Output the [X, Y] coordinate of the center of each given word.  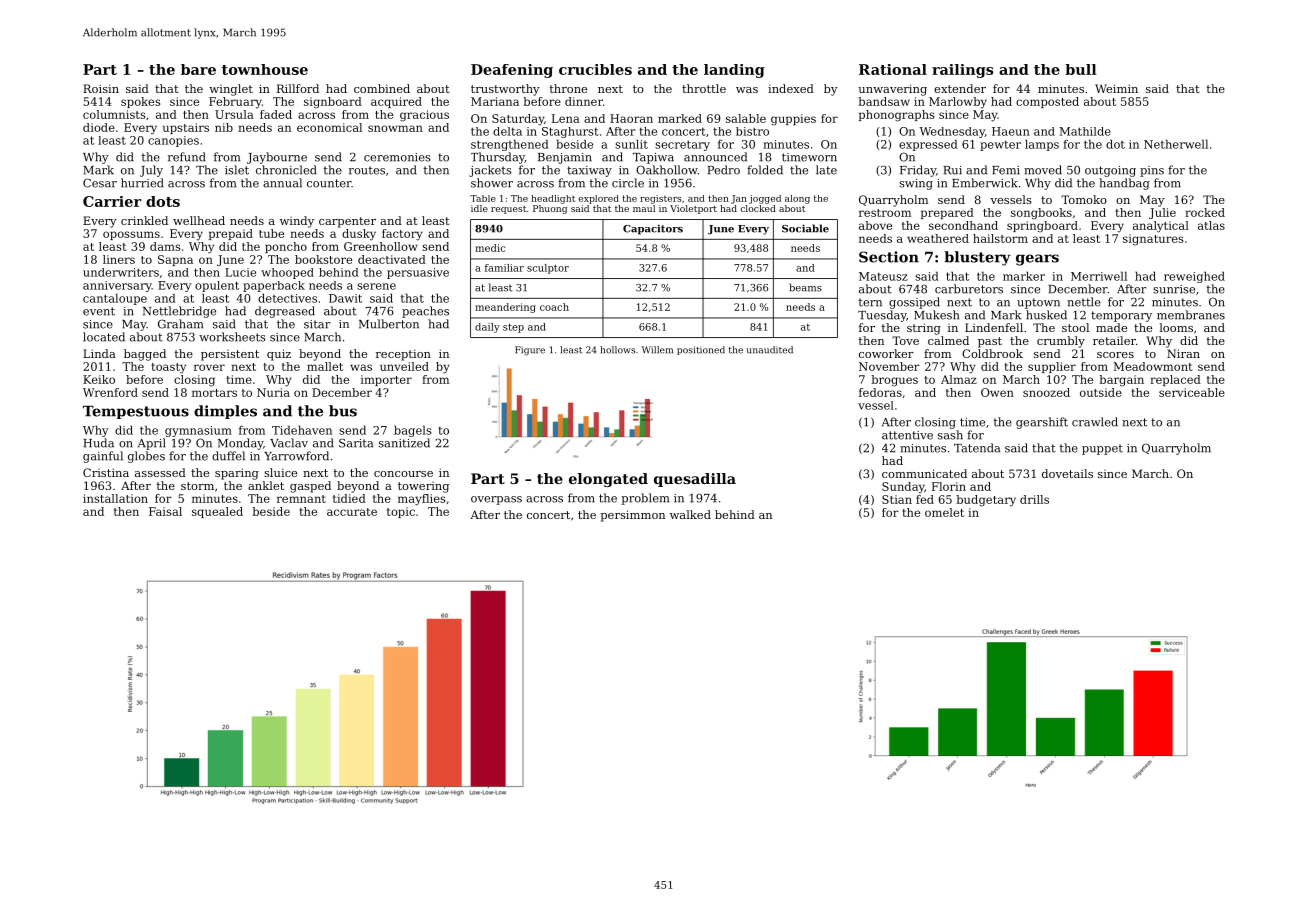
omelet [944, 512]
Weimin [1116, 88]
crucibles [595, 69]
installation [115, 498]
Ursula [234, 114]
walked [690, 514]
